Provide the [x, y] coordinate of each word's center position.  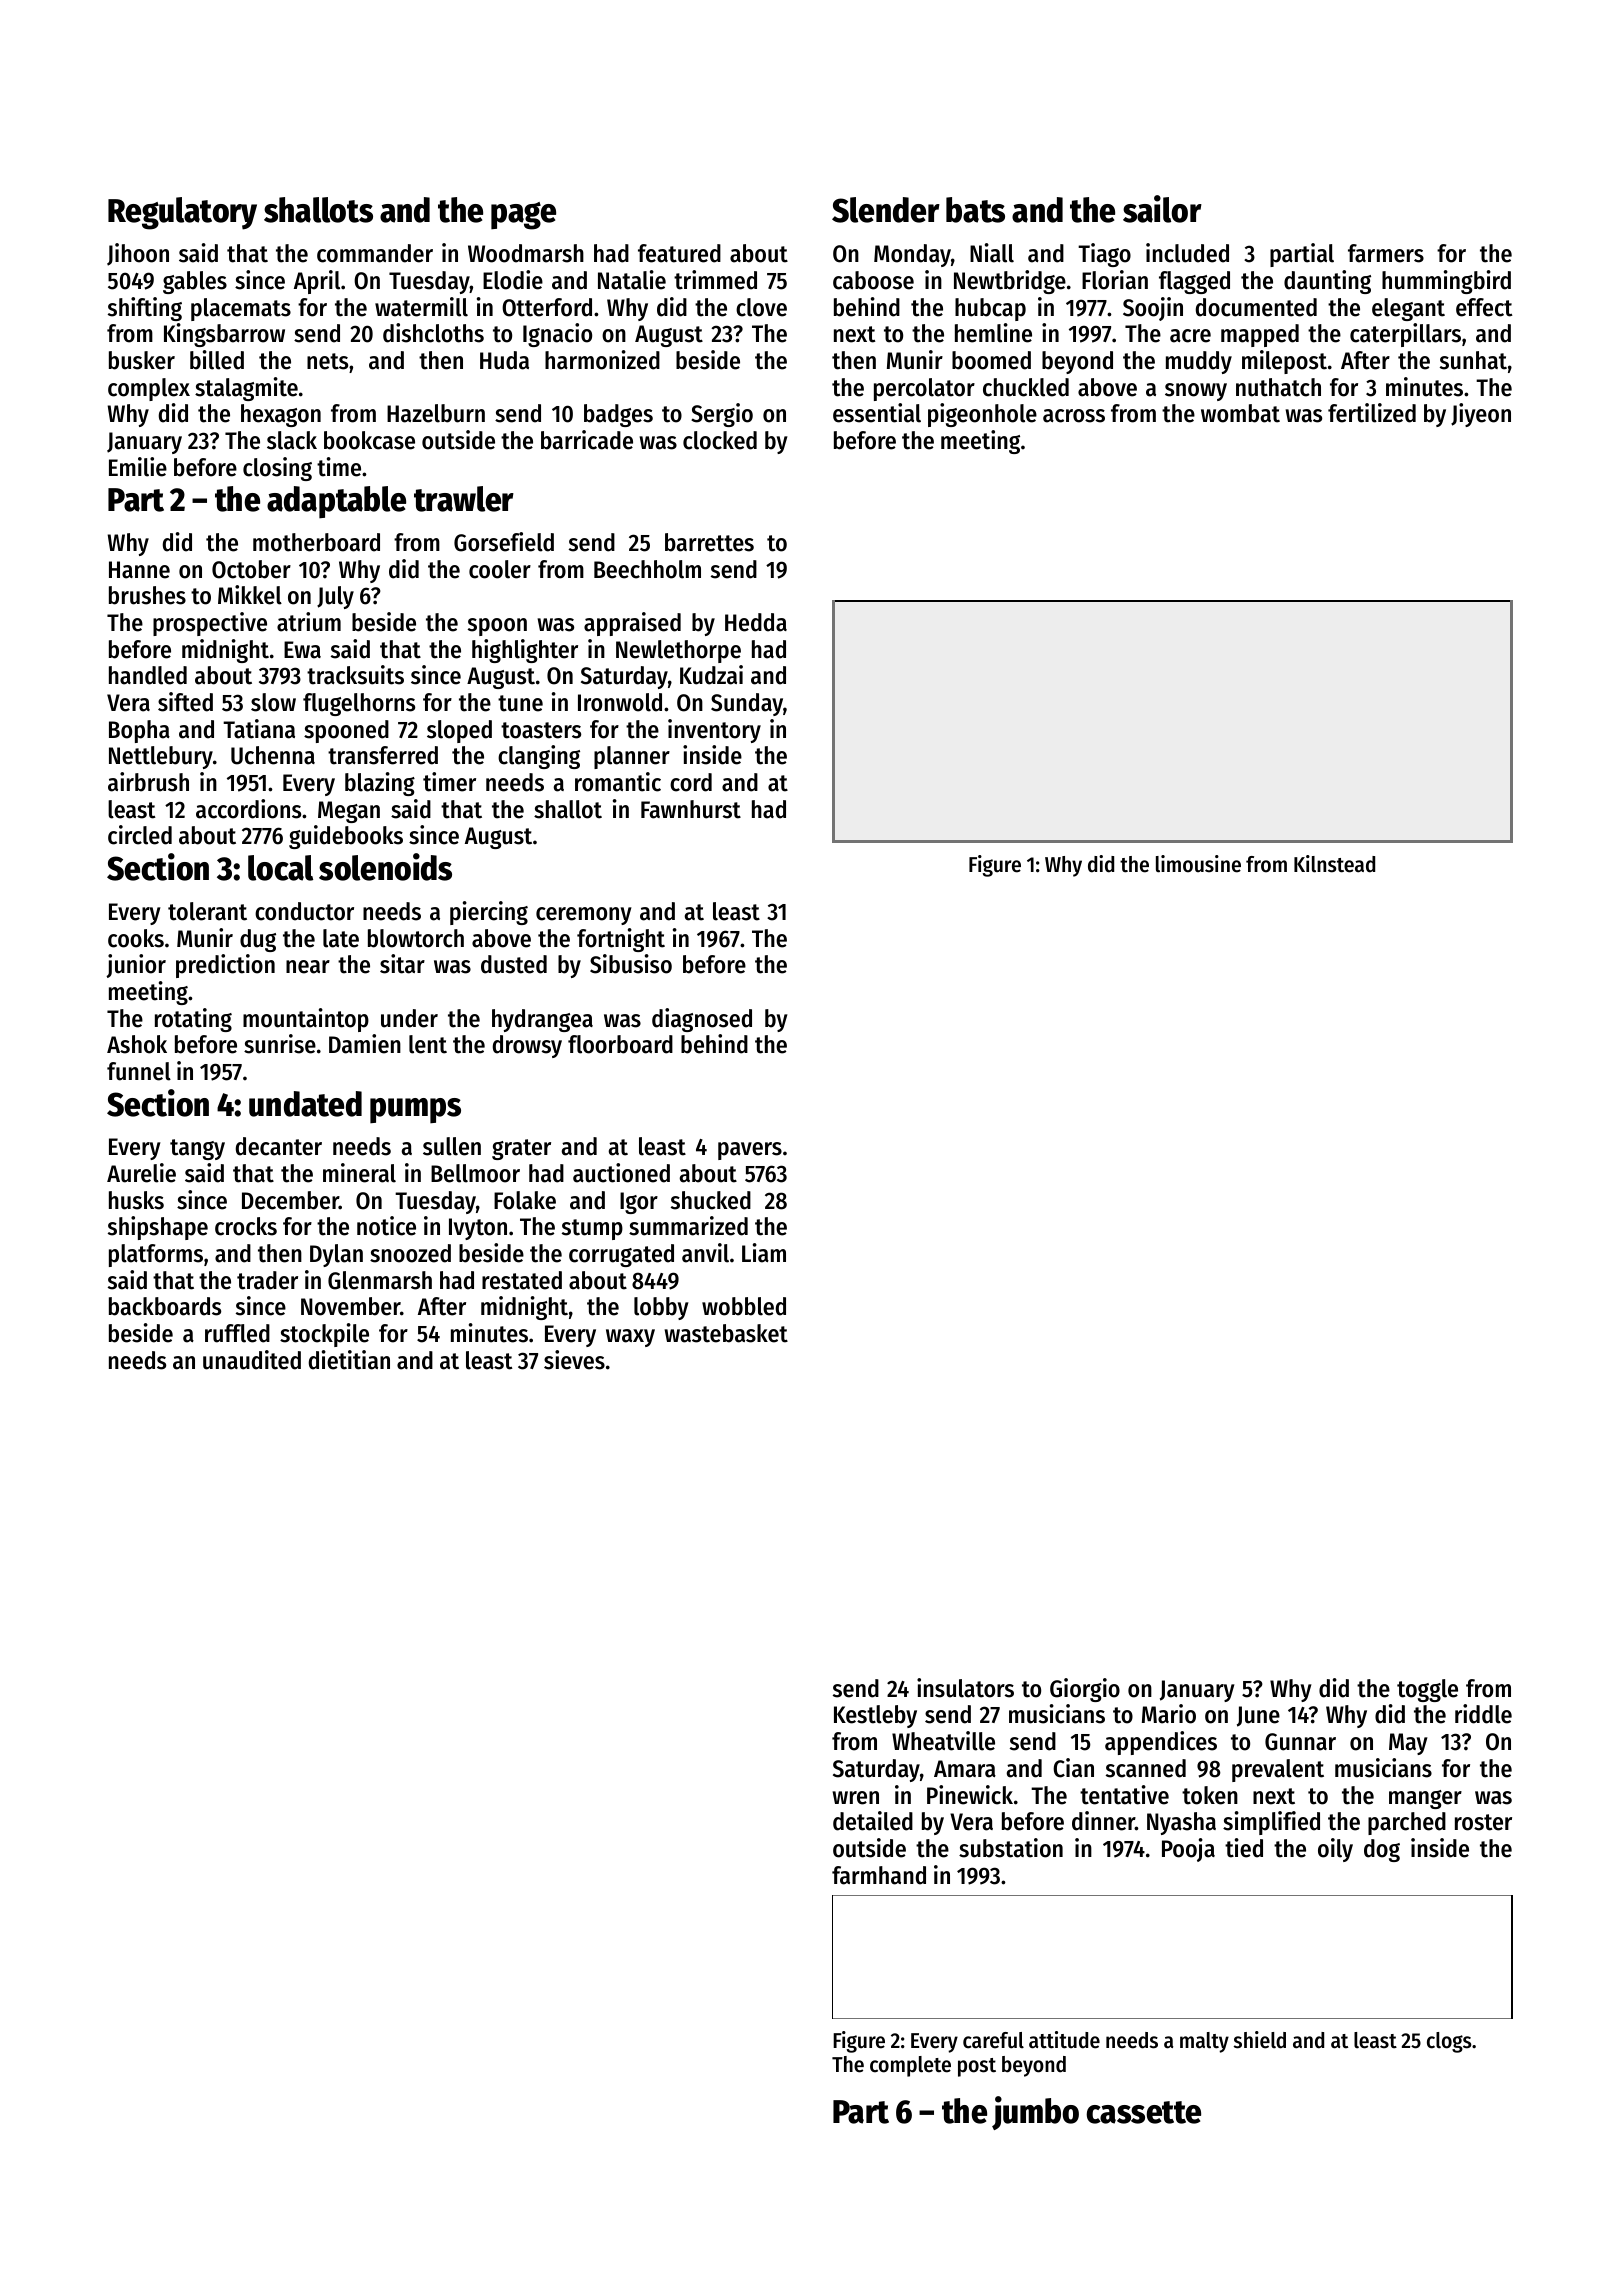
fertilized [1372, 413]
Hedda [756, 622]
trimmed [715, 280]
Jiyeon [1481, 415]
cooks [136, 938]
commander [375, 253]
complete [910, 2066]
